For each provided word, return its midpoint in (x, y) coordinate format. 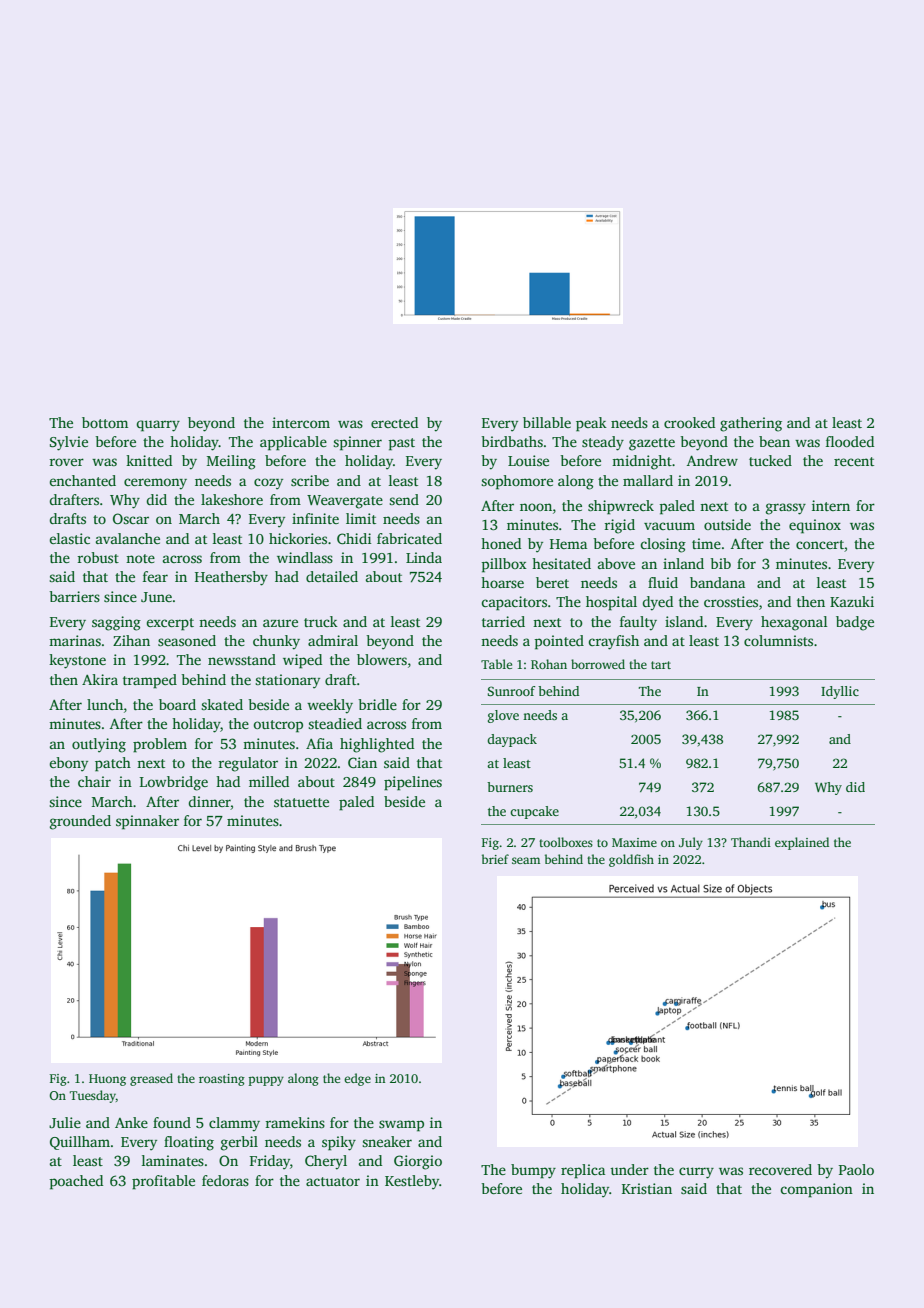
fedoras (225, 1180)
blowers (382, 659)
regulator (248, 764)
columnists (778, 640)
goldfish (631, 860)
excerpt (170, 624)
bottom (105, 422)
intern (831, 505)
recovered (780, 1169)
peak (591, 424)
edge (357, 1079)
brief (495, 859)
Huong (107, 1080)
